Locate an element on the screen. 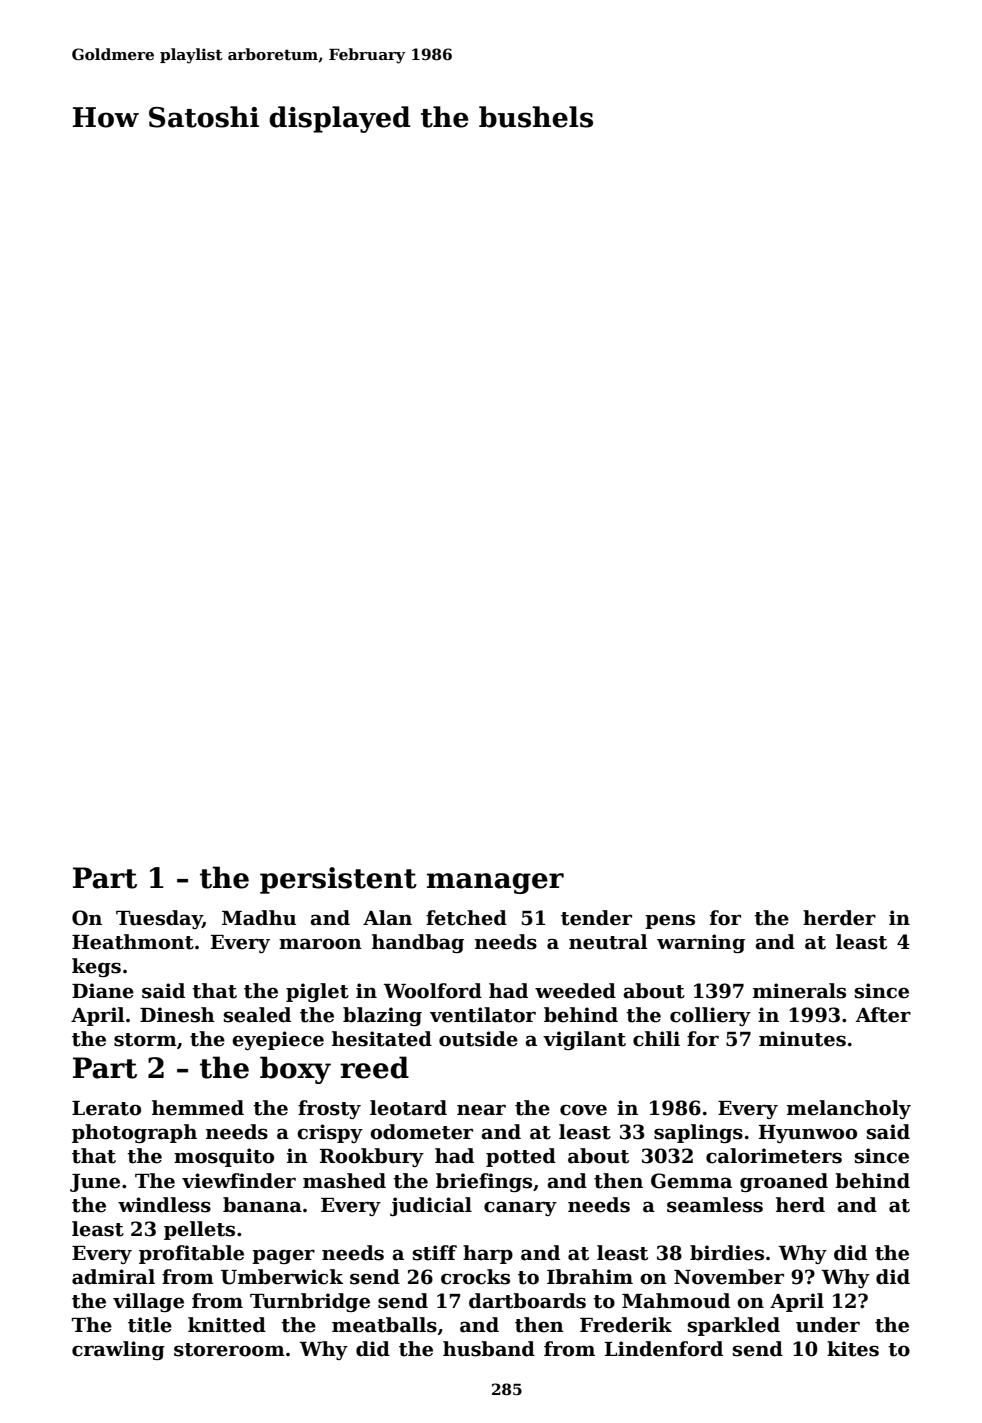 The height and width of the screenshot is (1423, 982). persistent is located at coordinates (338, 880).
